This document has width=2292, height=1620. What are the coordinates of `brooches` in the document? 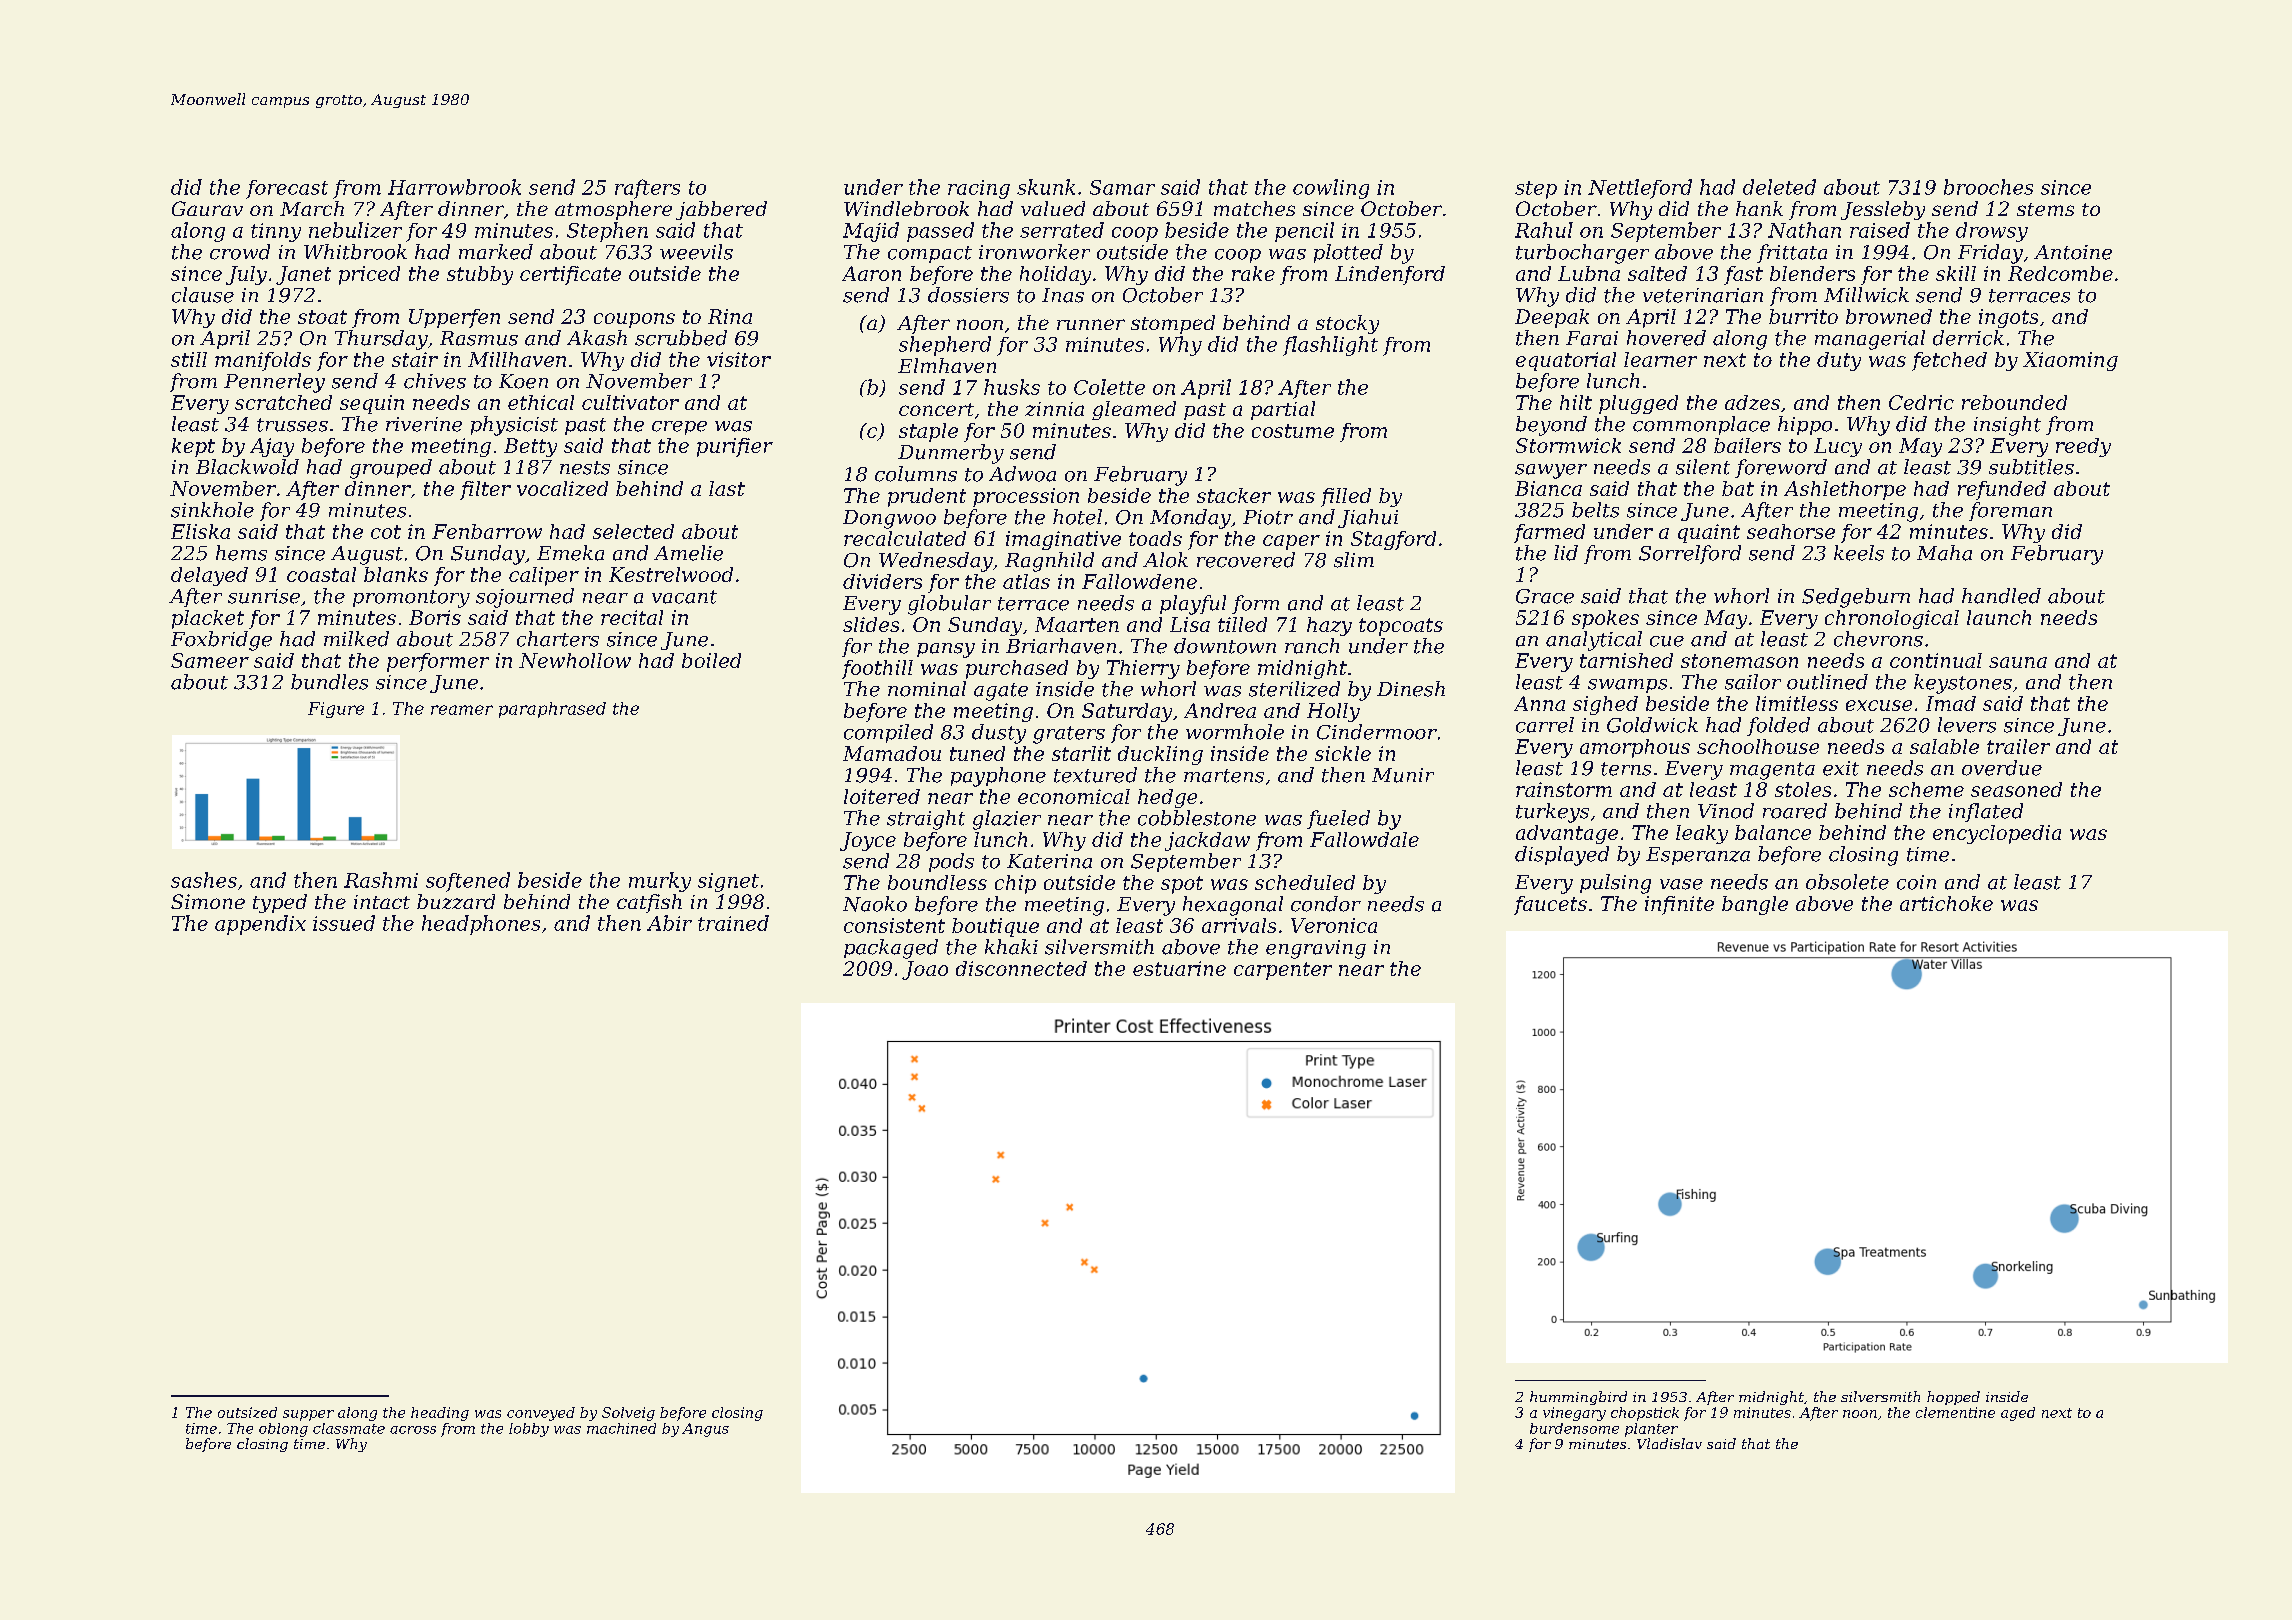 It's located at (1988, 187).
